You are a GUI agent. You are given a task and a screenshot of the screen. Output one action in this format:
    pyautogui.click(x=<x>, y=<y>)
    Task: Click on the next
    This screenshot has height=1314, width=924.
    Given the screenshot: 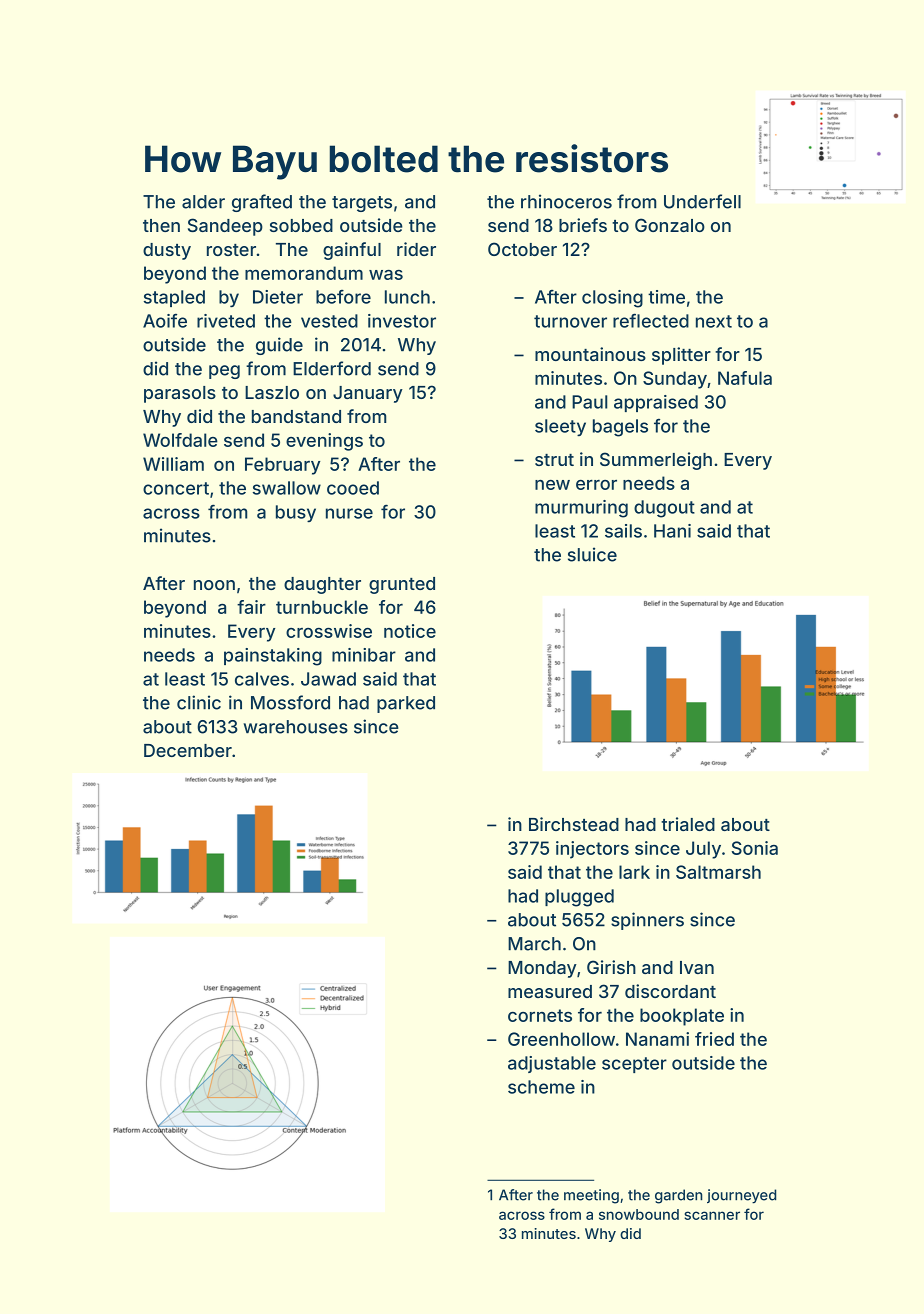 What is the action you would take?
    pyautogui.click(x=714, y=321)
